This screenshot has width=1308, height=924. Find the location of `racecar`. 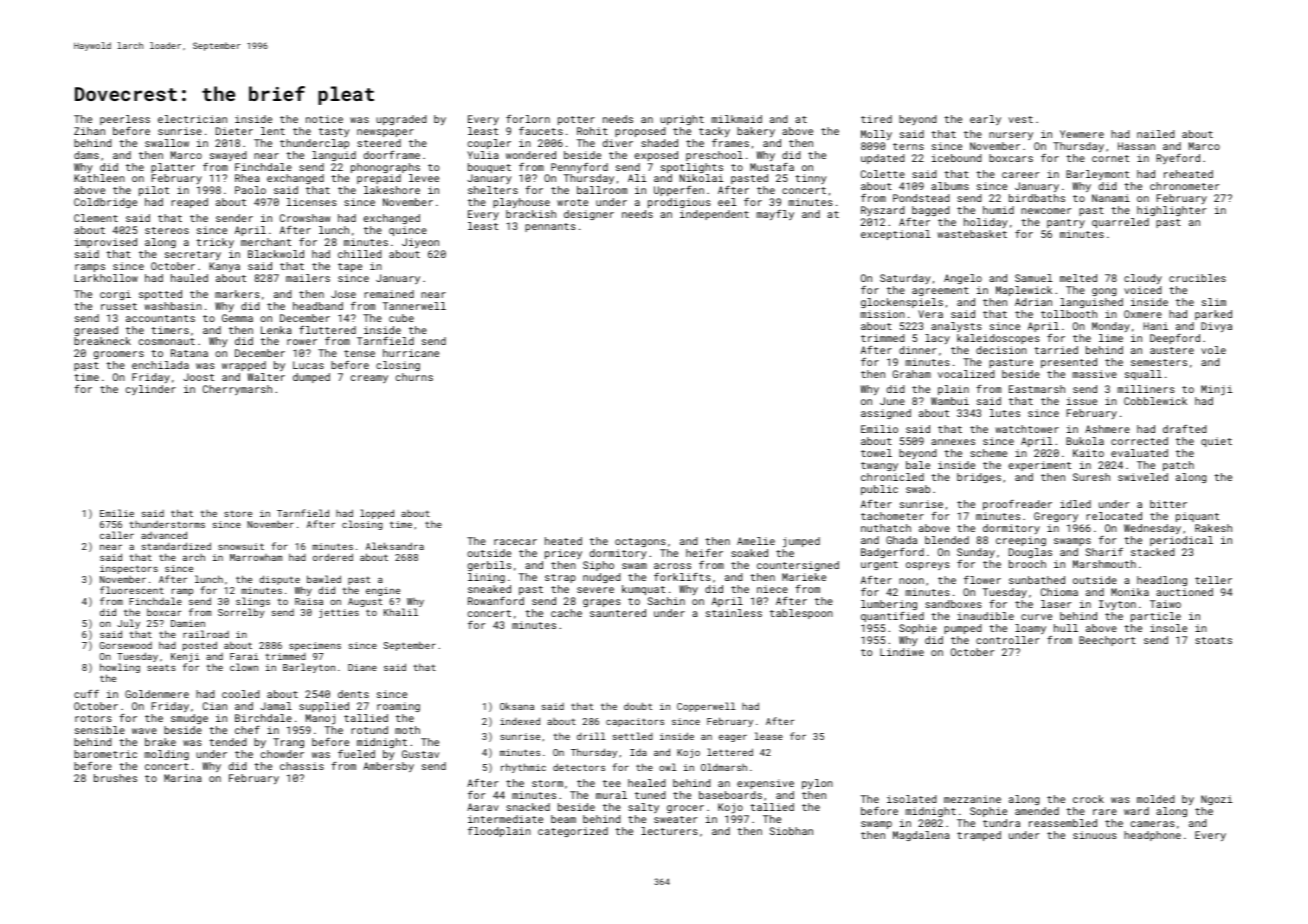

racecar is located at coordinates (515, 542).
